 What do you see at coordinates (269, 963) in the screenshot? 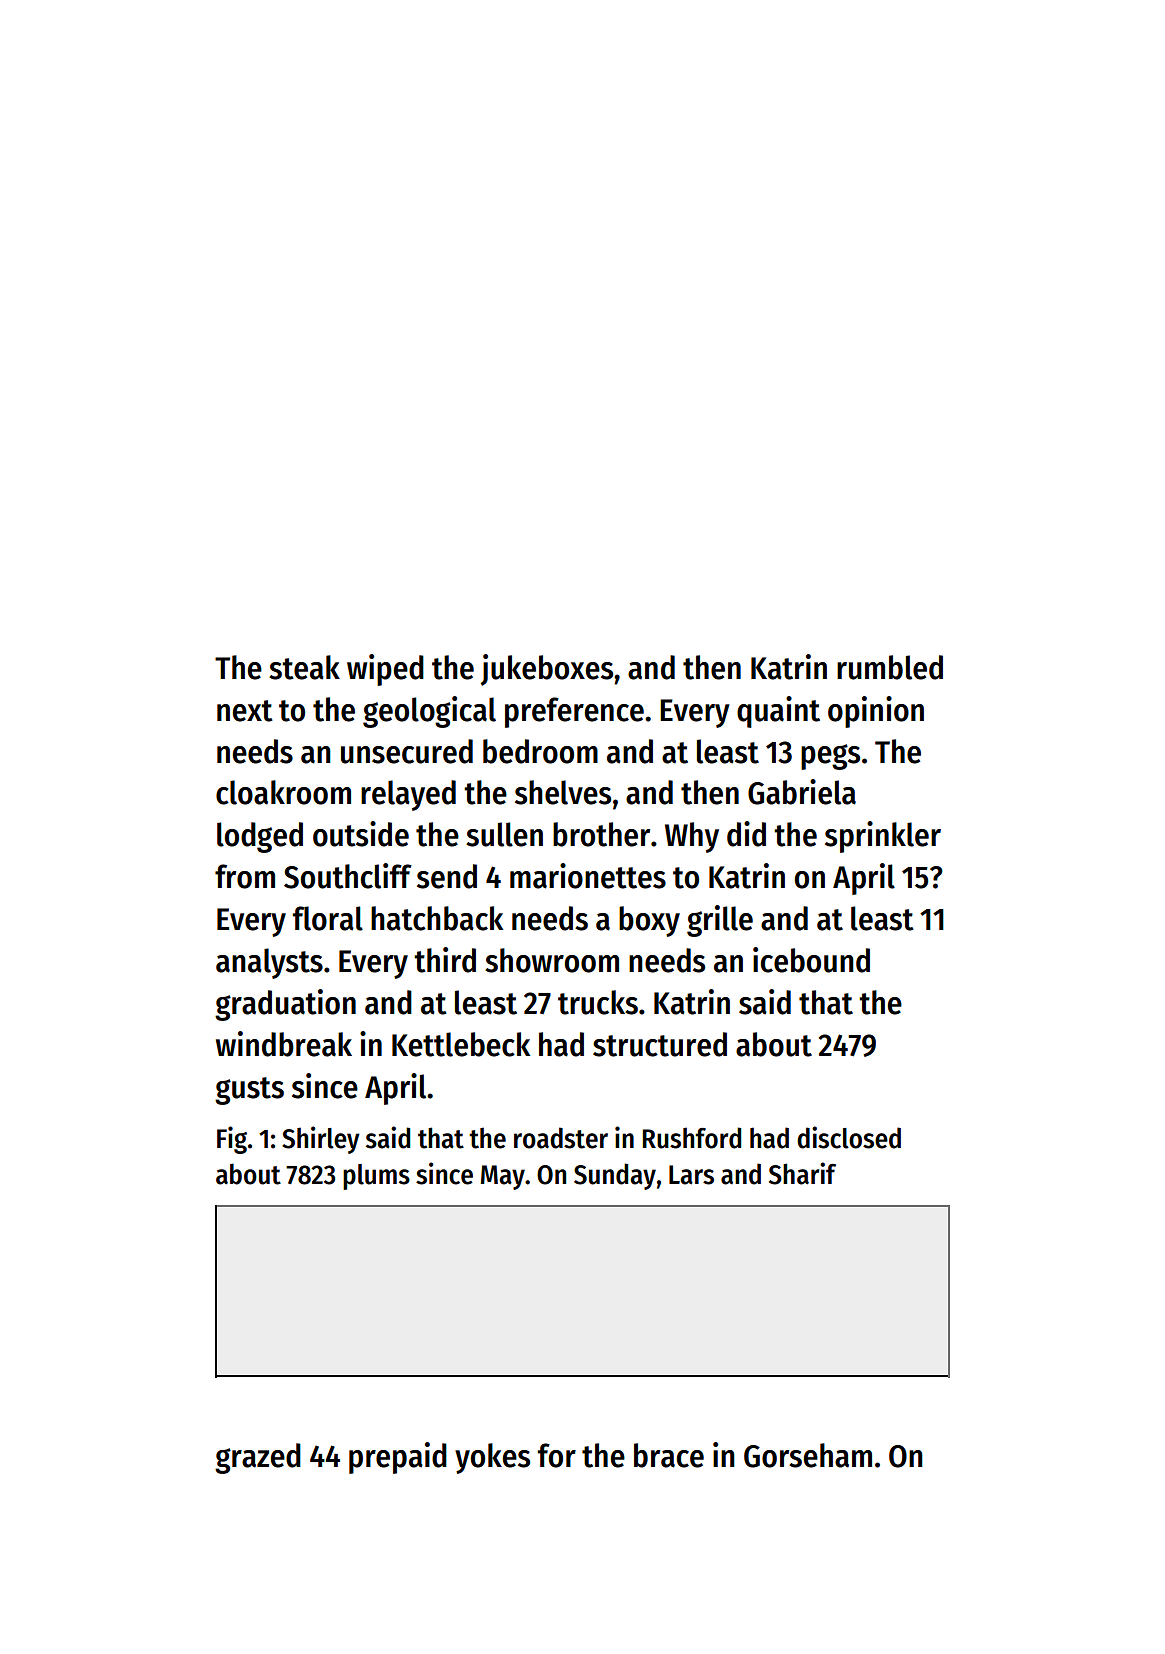
I see `analysts` at bounding box center [269, 963].
